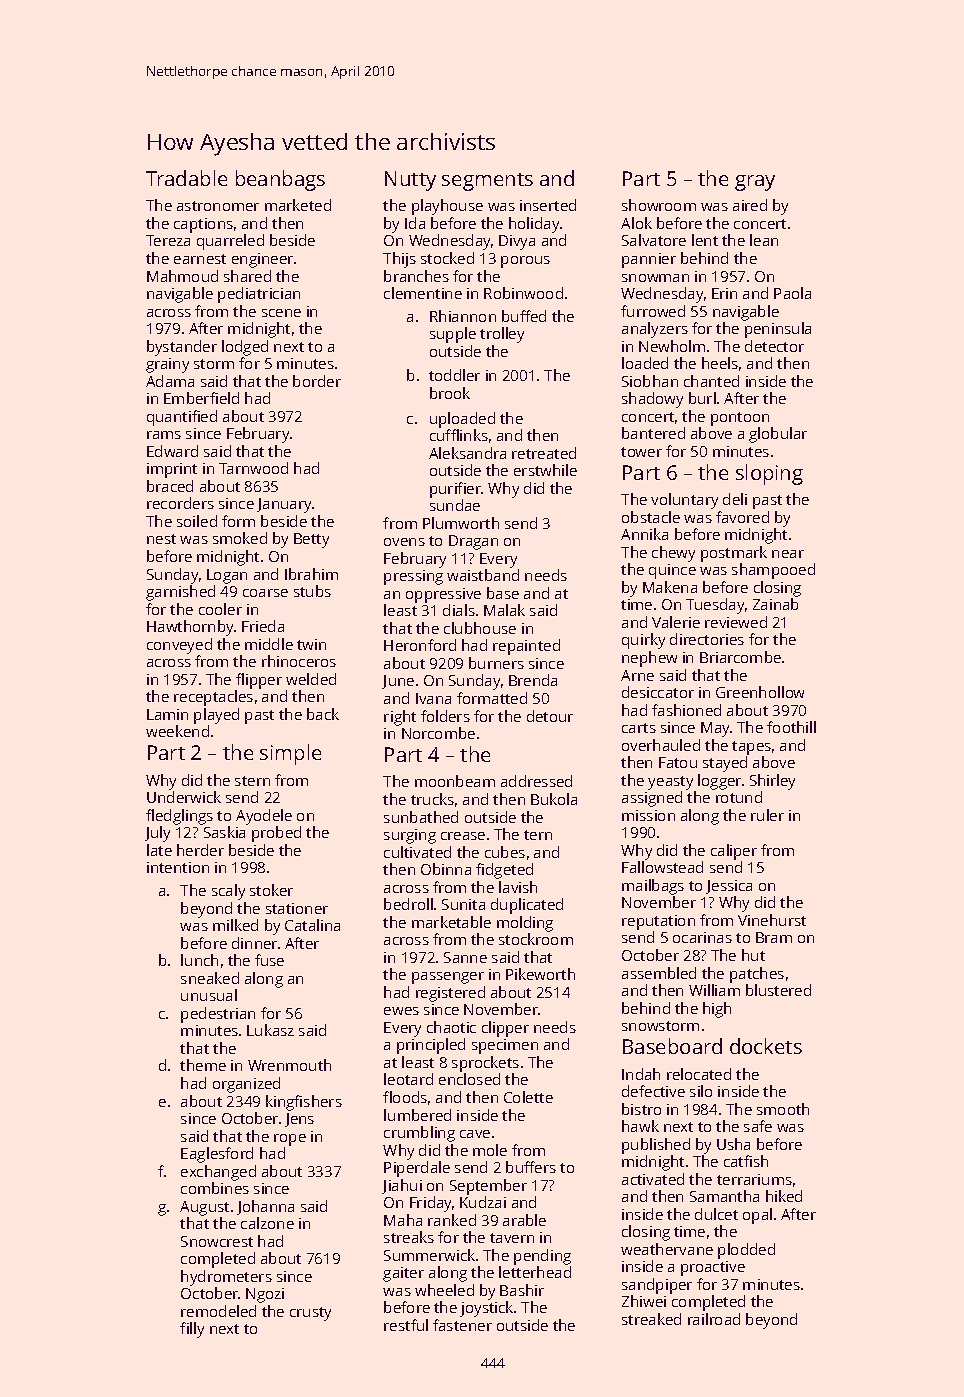  Describe the element at coordinates (755, 183) in the screenshot. I see `gray` at that location.
